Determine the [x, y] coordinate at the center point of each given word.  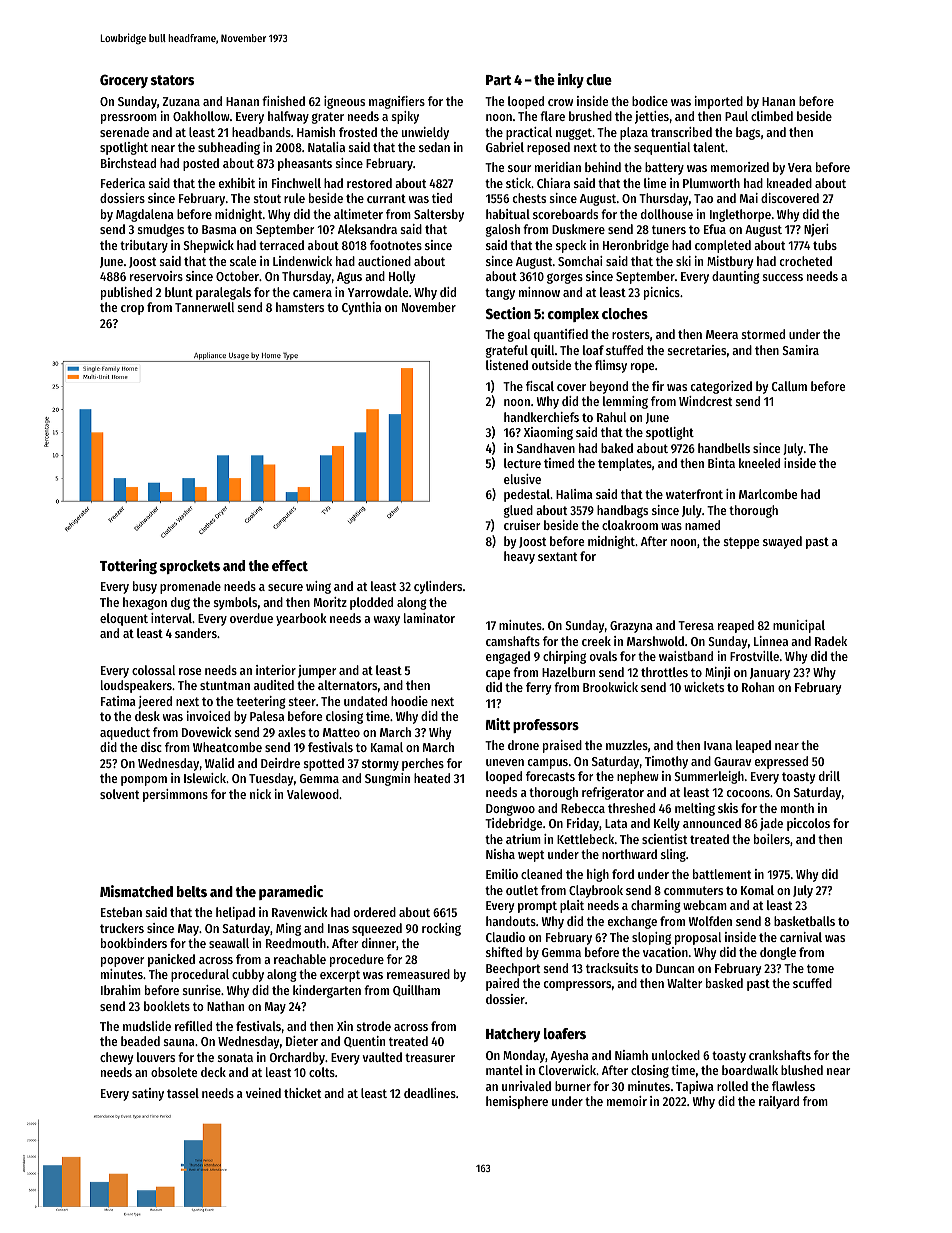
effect [290, 565]
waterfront [694, 494]
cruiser [522, 525]
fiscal [540, 386]
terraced [281, 245]
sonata [235, 1057]
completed [723, 246]
